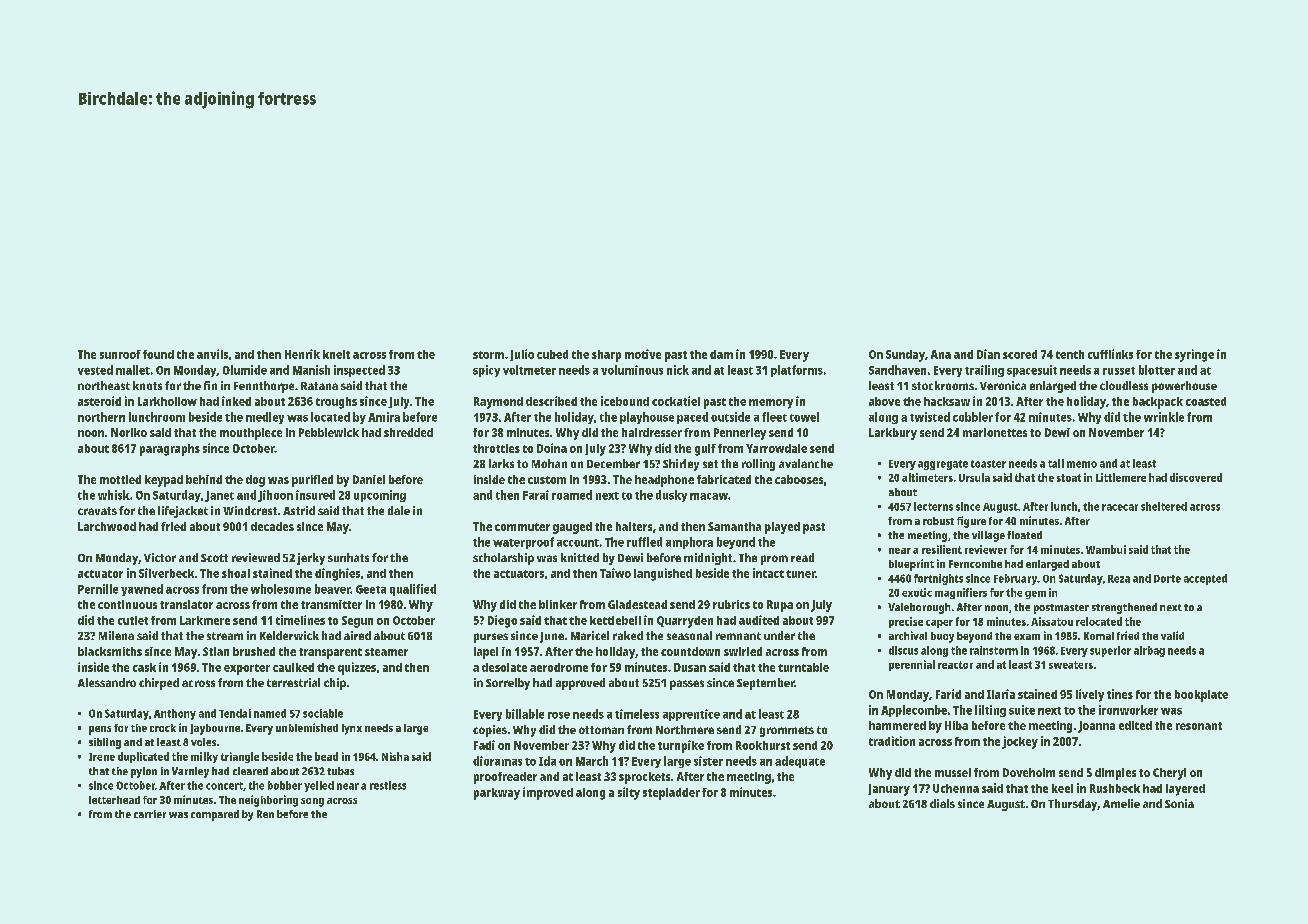 This screenshot has width=1308, height=924. Describe the element at coordinates (548, 793) in the screenshot. I see `improved` at that location.
